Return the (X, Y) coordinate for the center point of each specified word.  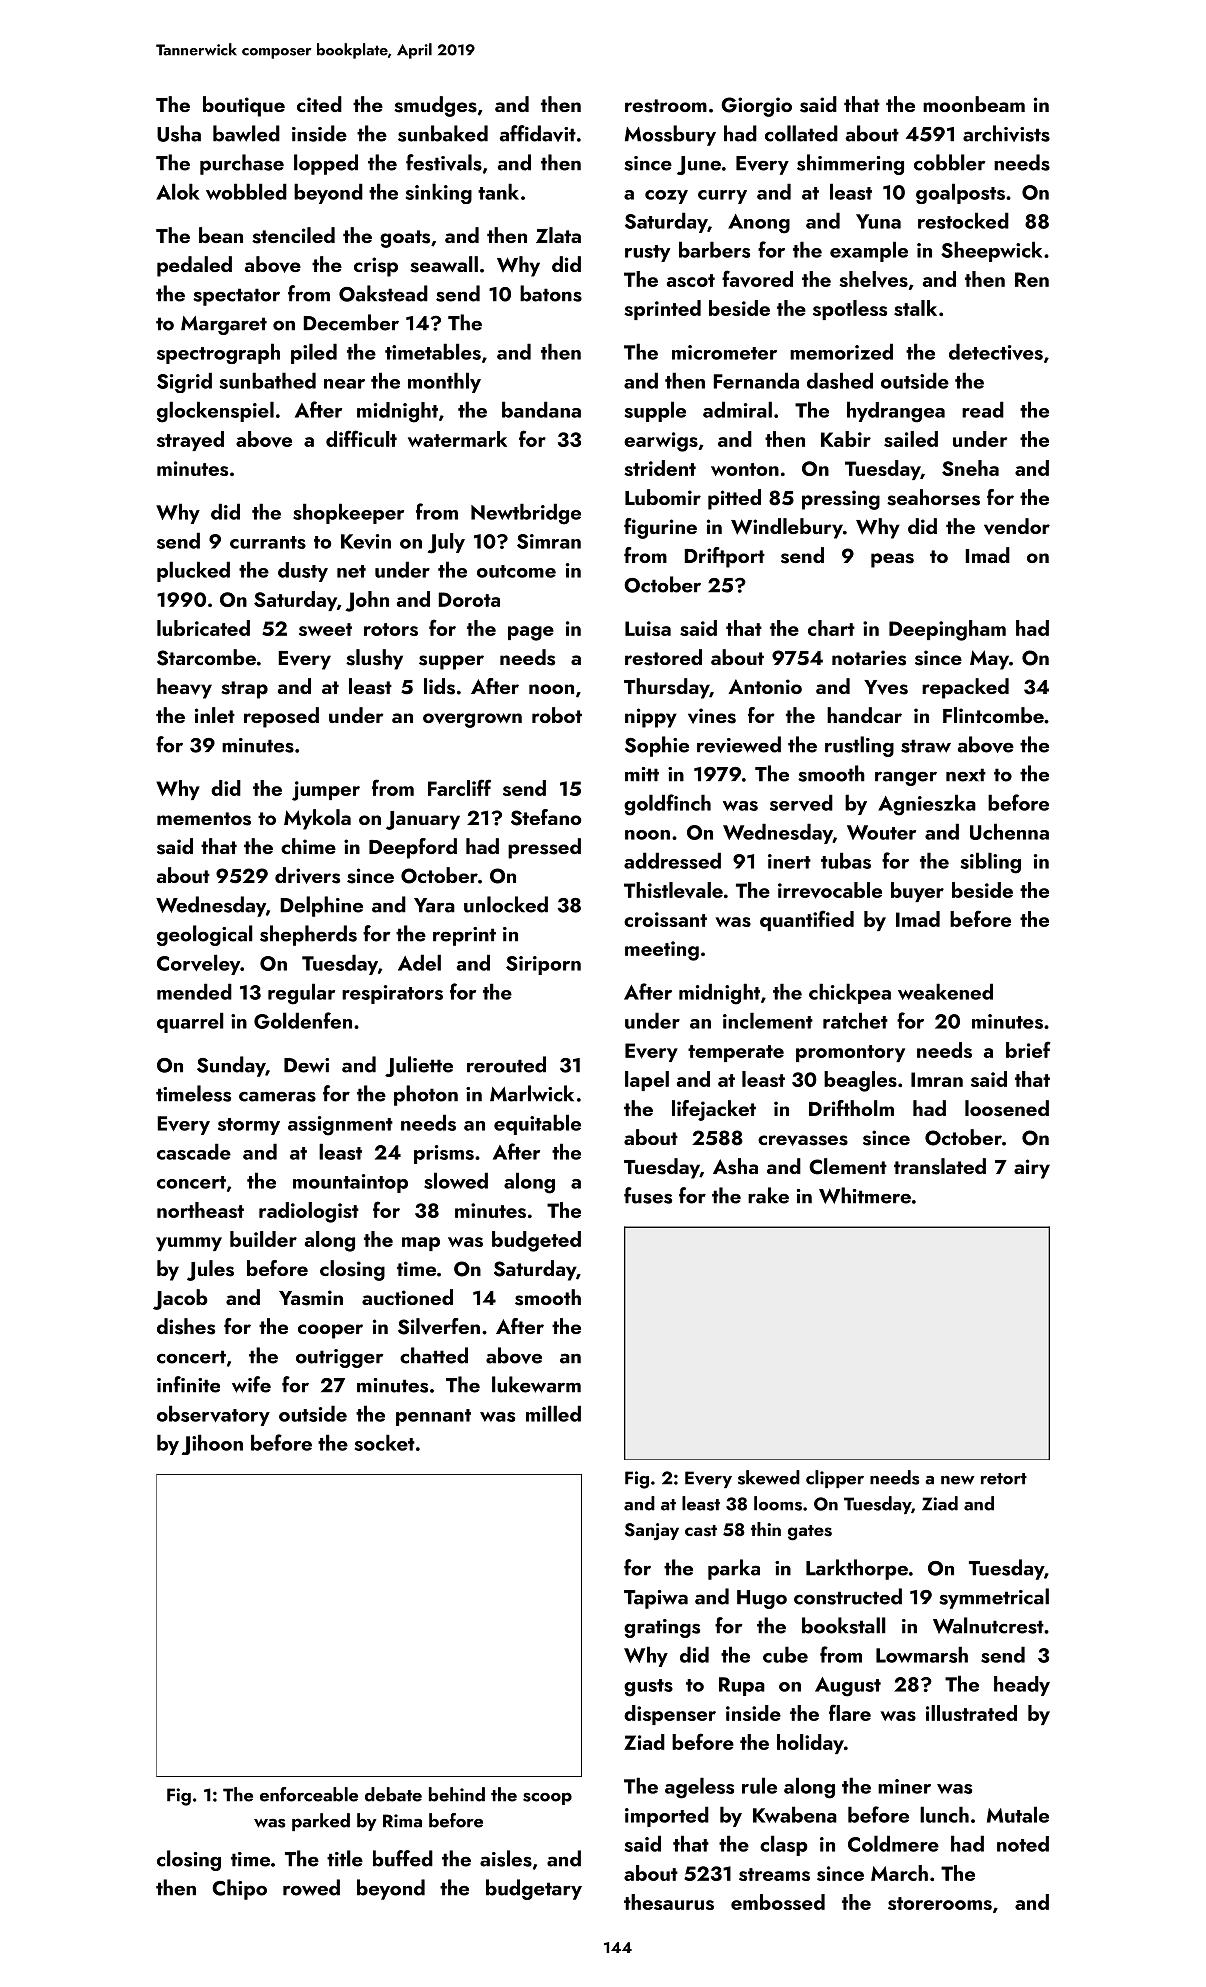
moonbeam (974, 104)
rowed (311, 1887)
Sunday (231, 1066)
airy (1032, 1169)
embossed (778, 1902)
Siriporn (543, 965)
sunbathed (268, 380)
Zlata (558, 235)
